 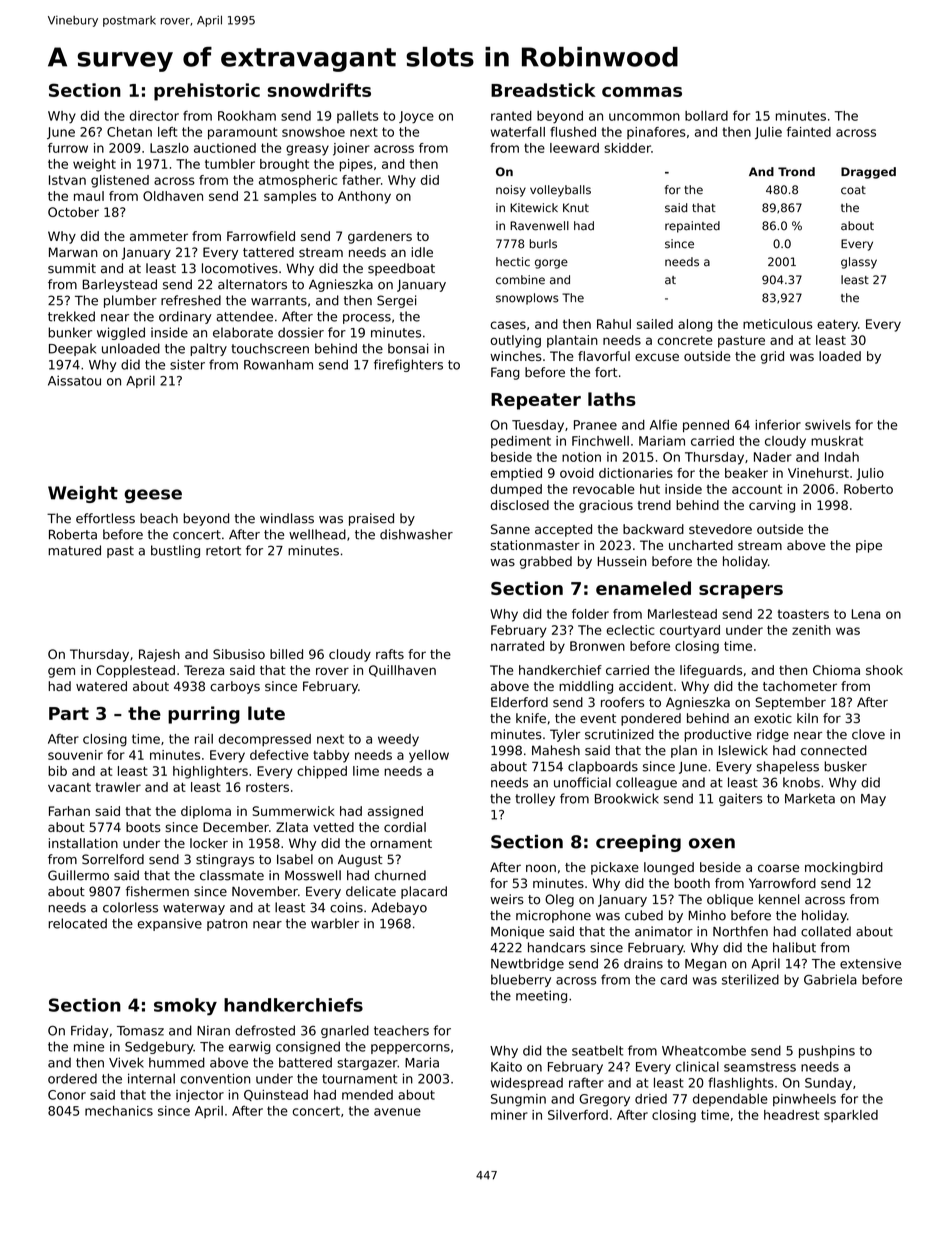 I want to click on plumber, so click(x=130, y=301).
